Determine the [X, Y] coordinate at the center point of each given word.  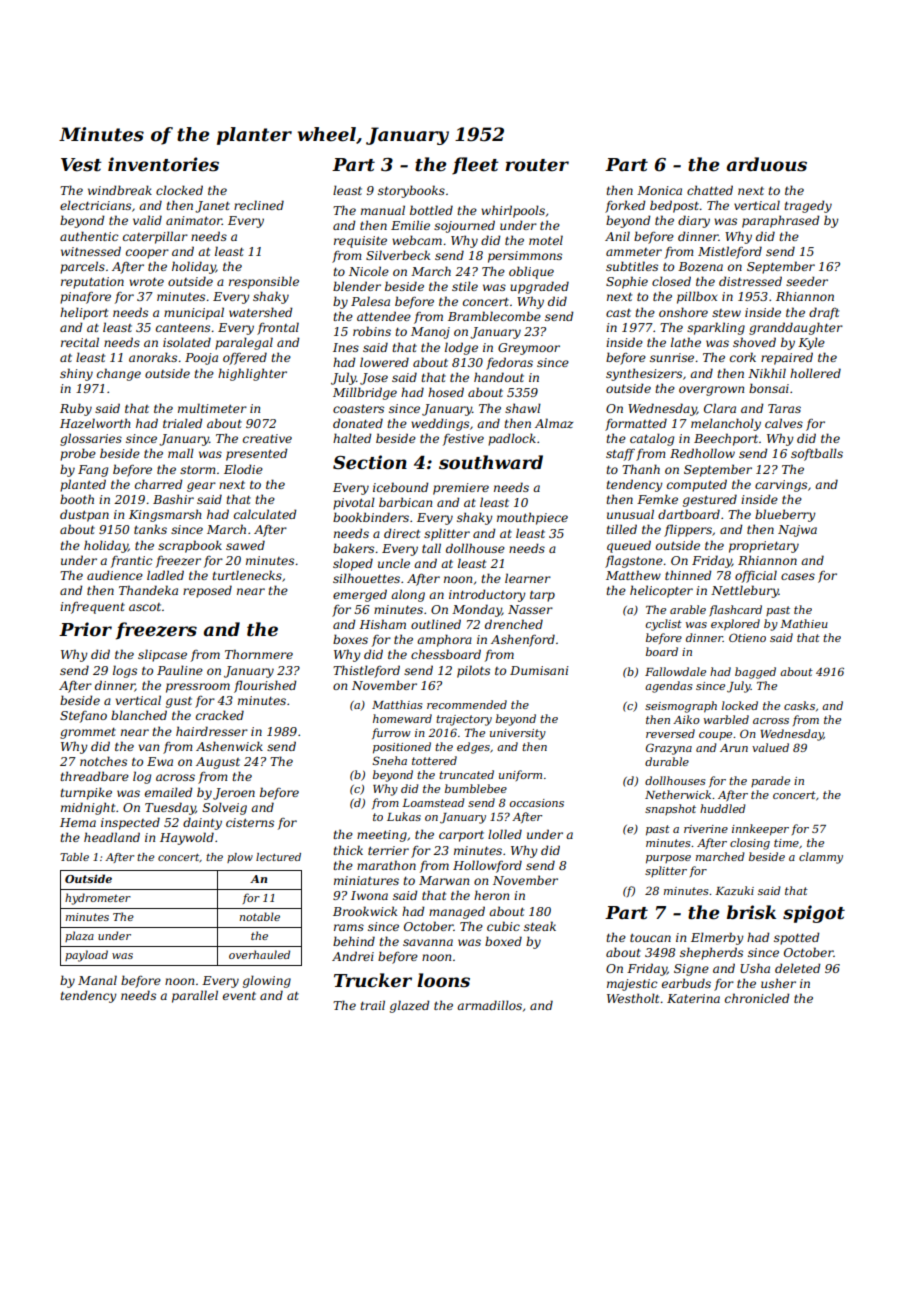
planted [83, 485]
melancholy [726, 424]
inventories [163, 164]
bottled [431, 210]
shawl [523, 408]
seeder [807, 281]
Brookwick [365, 911]
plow [240, 858]
